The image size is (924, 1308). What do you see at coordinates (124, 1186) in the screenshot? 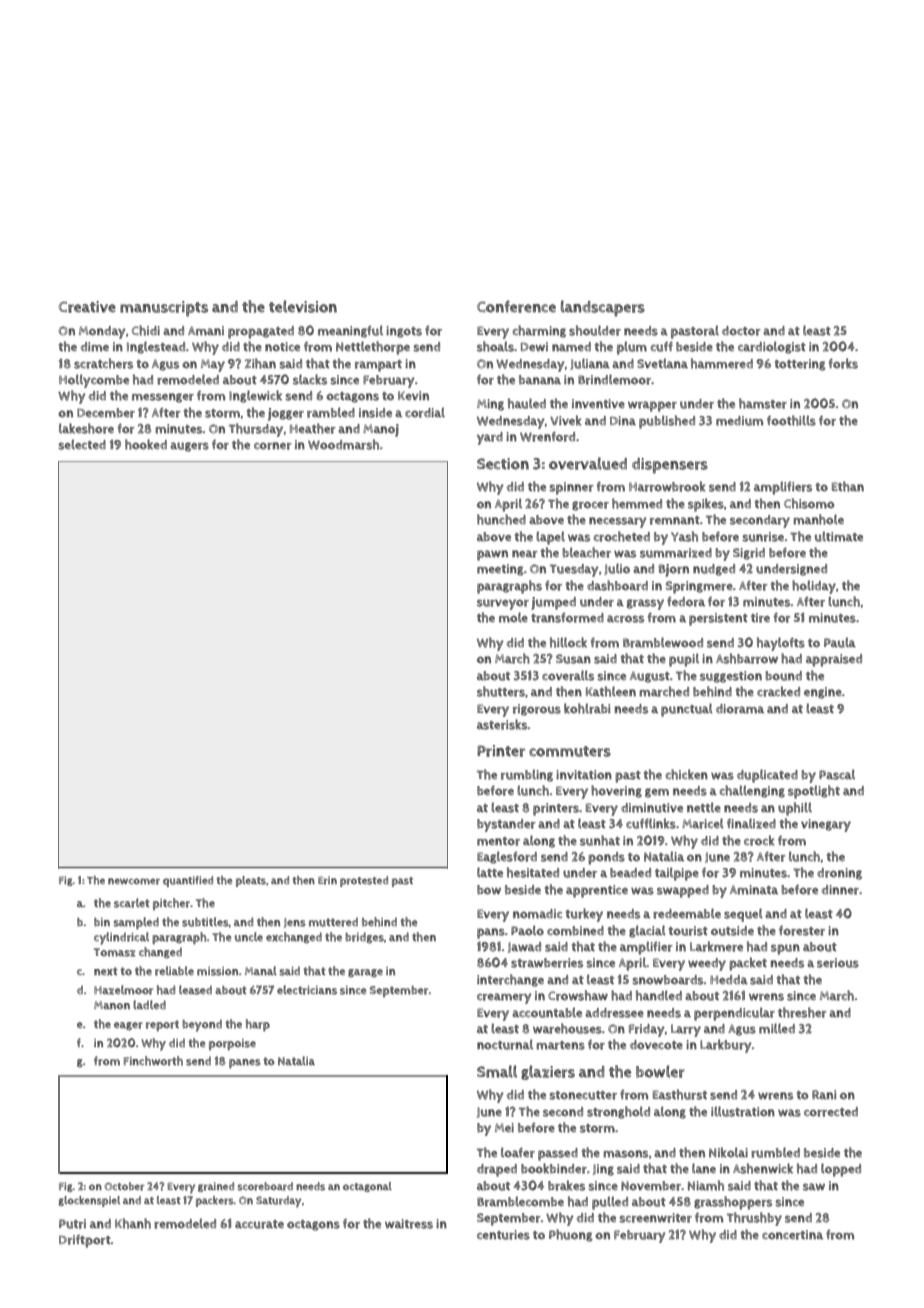
I see `October` at bounding box center [124, 1186].
